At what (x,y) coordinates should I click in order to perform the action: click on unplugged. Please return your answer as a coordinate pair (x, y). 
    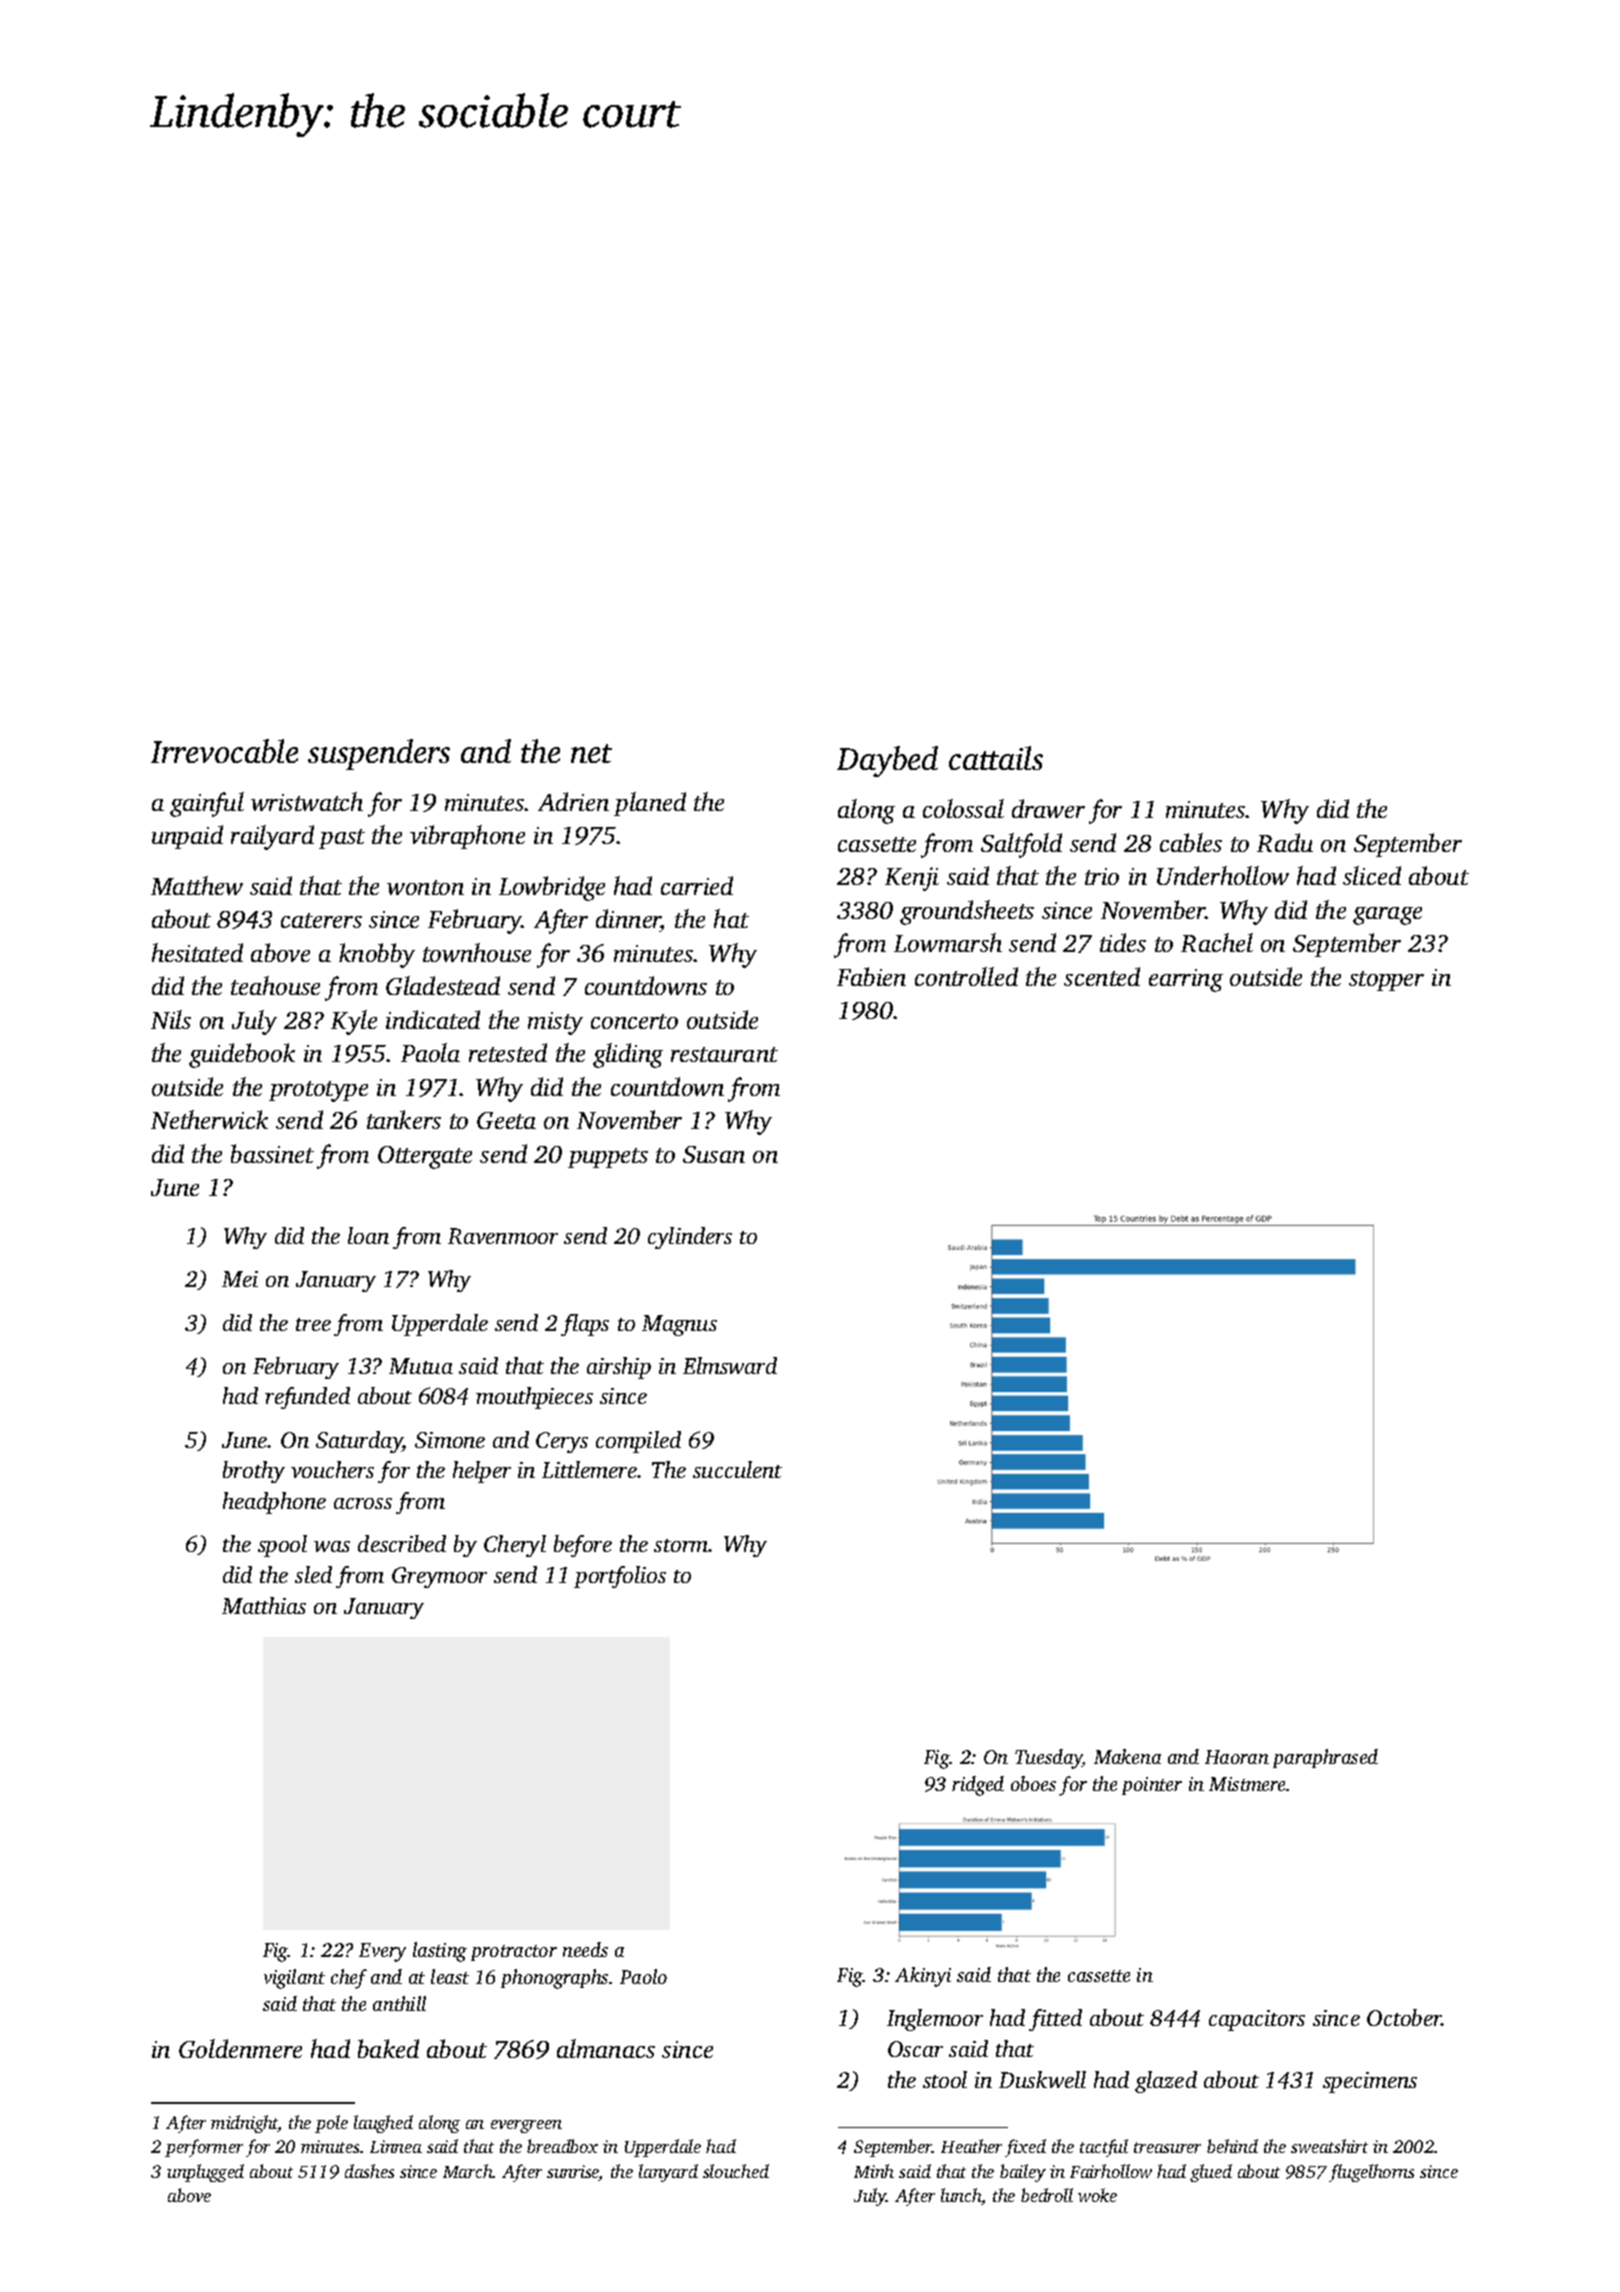
    Looking at the image, I should click on (205, 2173).
